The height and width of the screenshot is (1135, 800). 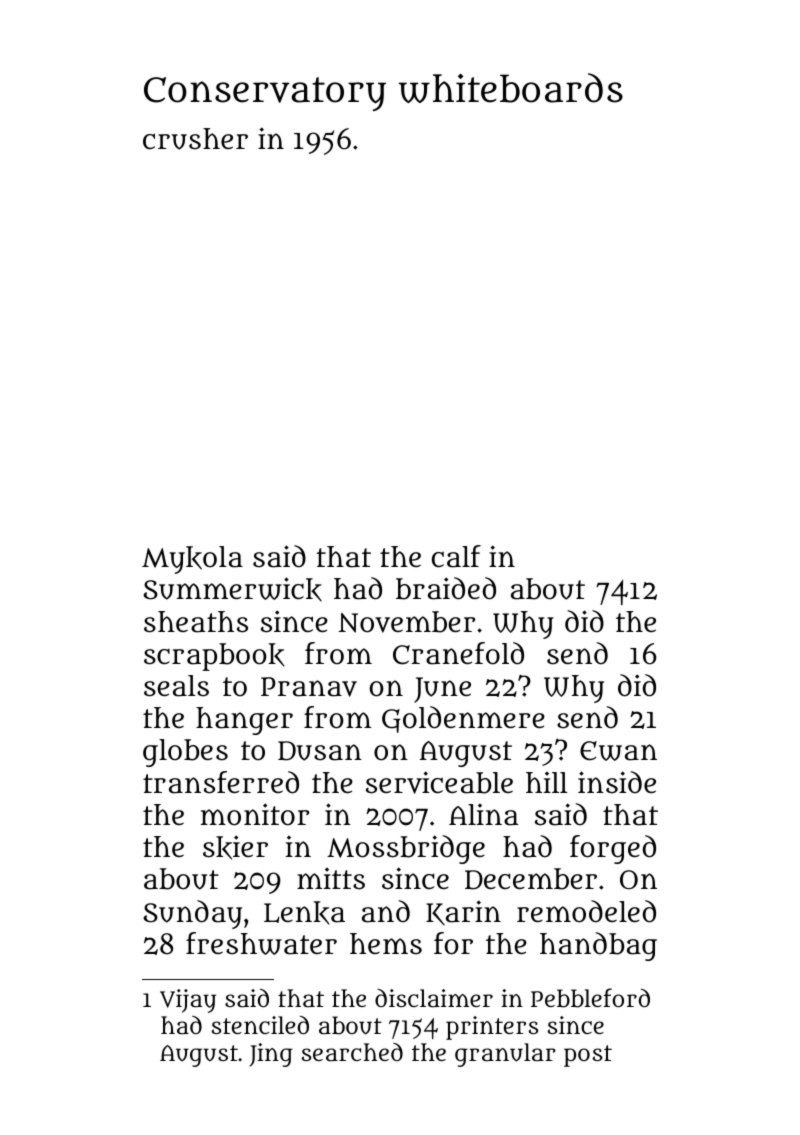 I want to click on Sunday, so click(x=192, y=914).
